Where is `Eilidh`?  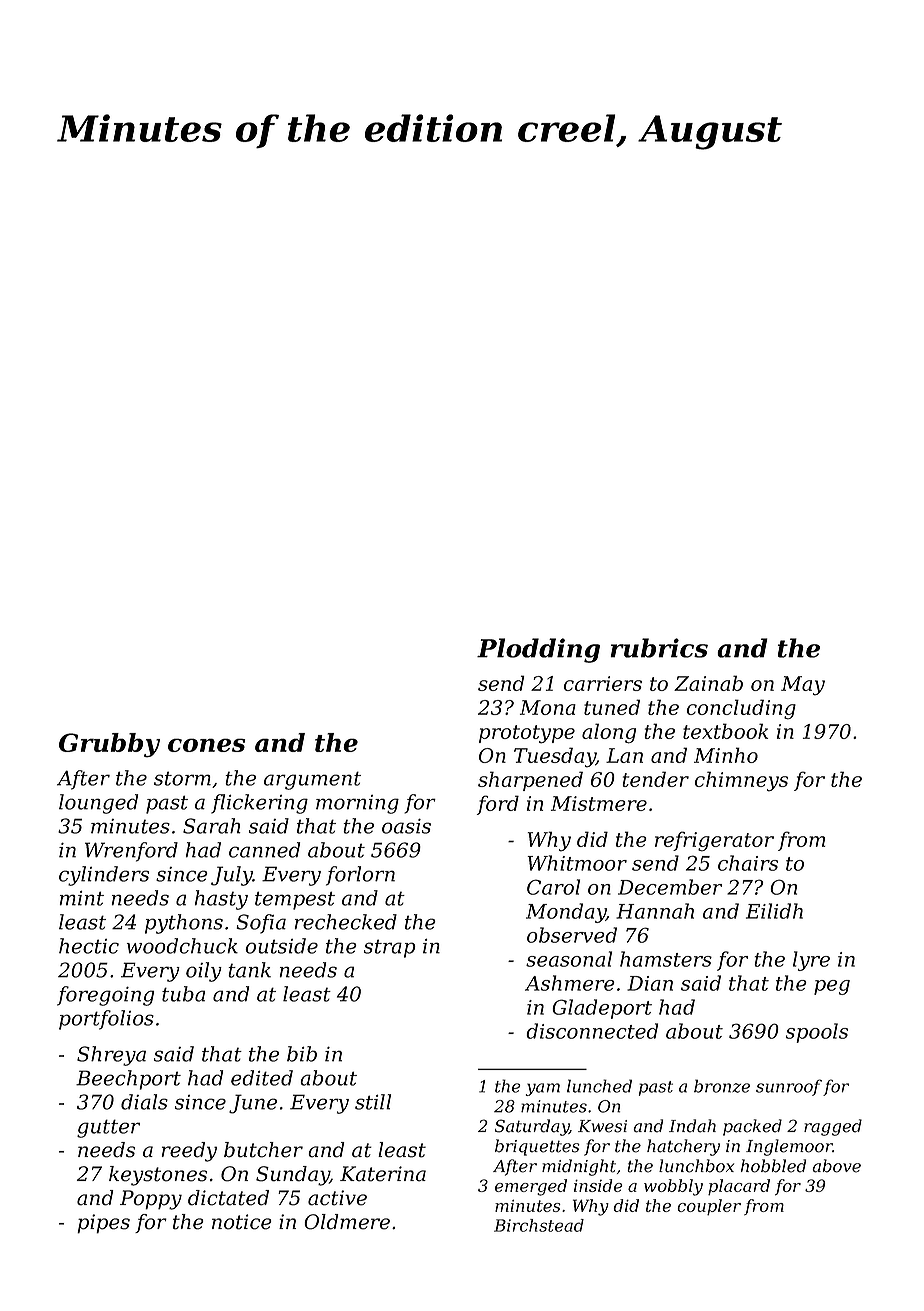 Eilidh is located at coordinates (774, 911).
